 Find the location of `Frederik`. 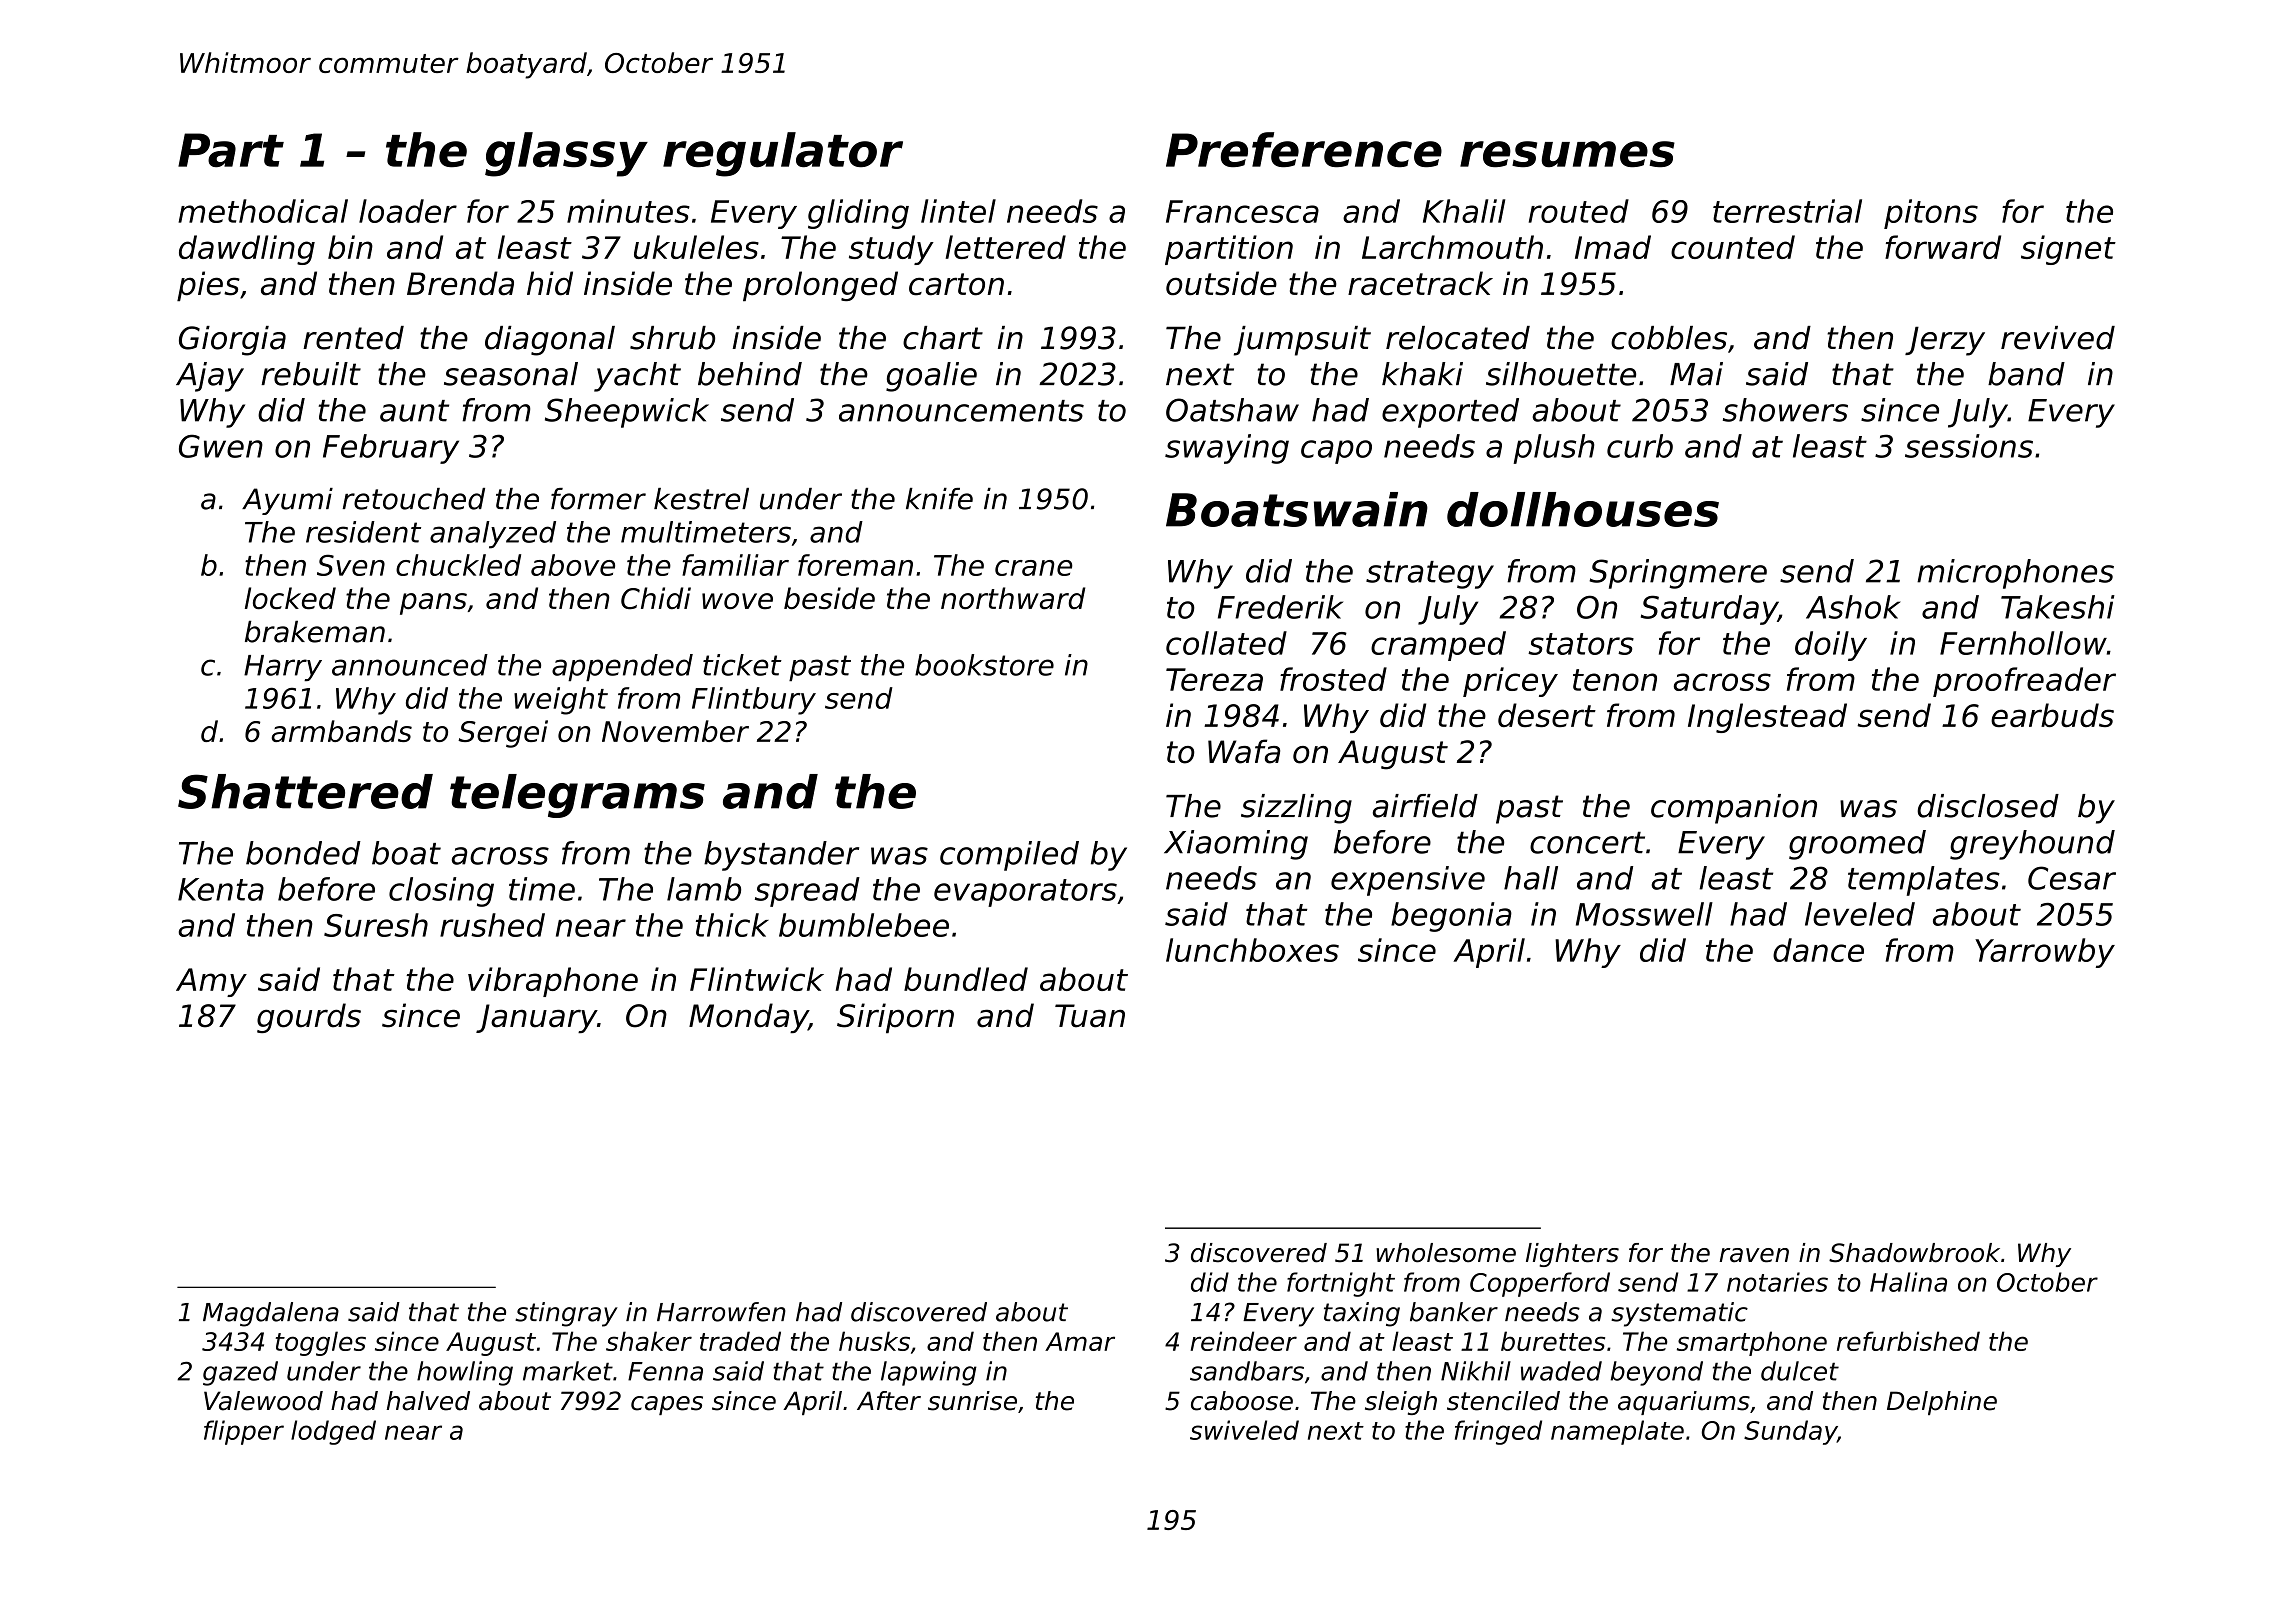

Frederik is located at coordinates (1280, 607).
